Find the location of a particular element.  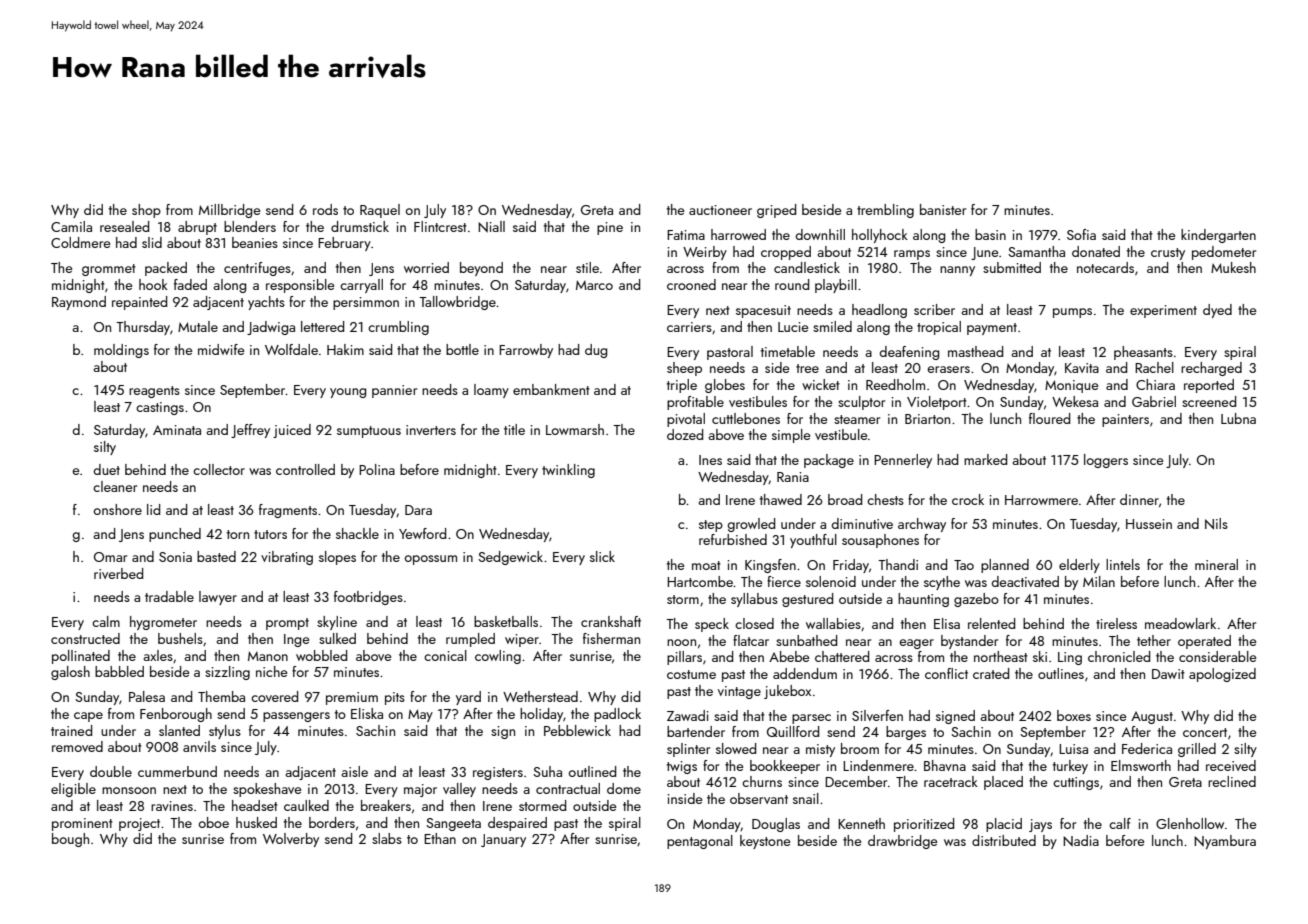

spokeshave is located at coordinates (267, 790).
